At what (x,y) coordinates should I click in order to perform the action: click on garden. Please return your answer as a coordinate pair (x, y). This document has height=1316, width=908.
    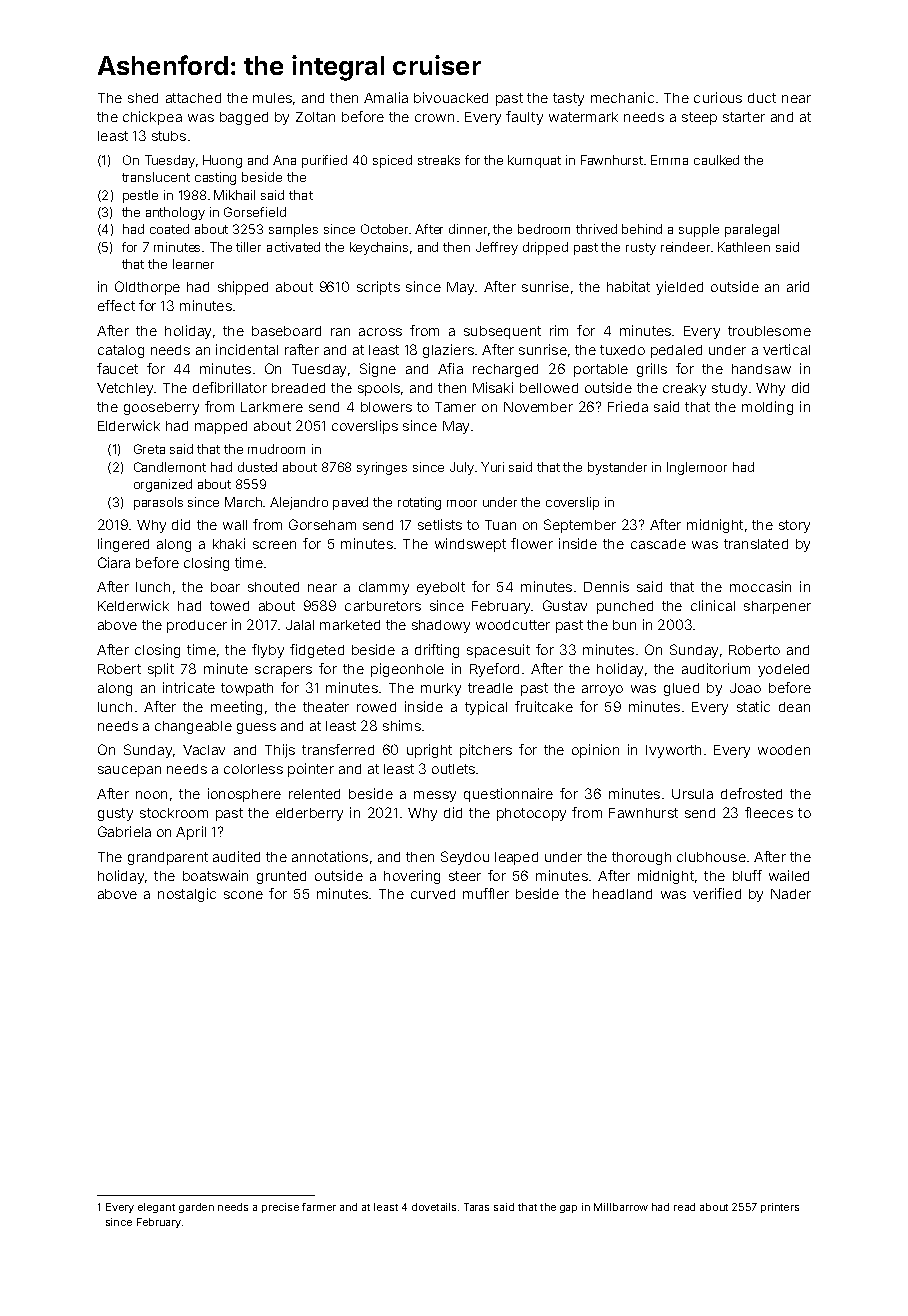
    Looking at the image, I should click on (196, 1208).
